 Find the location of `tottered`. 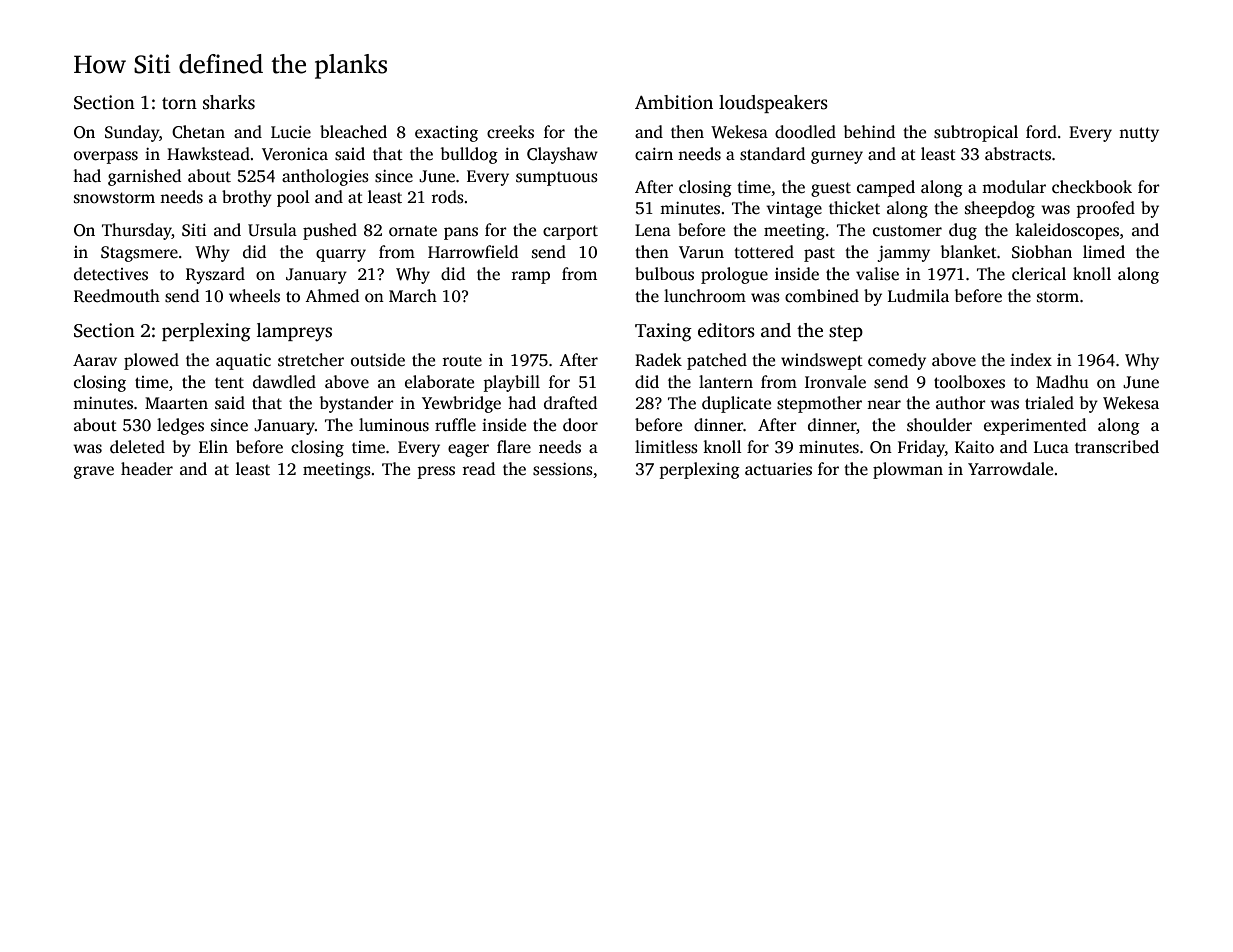

tottered is located at coordinates (764, 252).
